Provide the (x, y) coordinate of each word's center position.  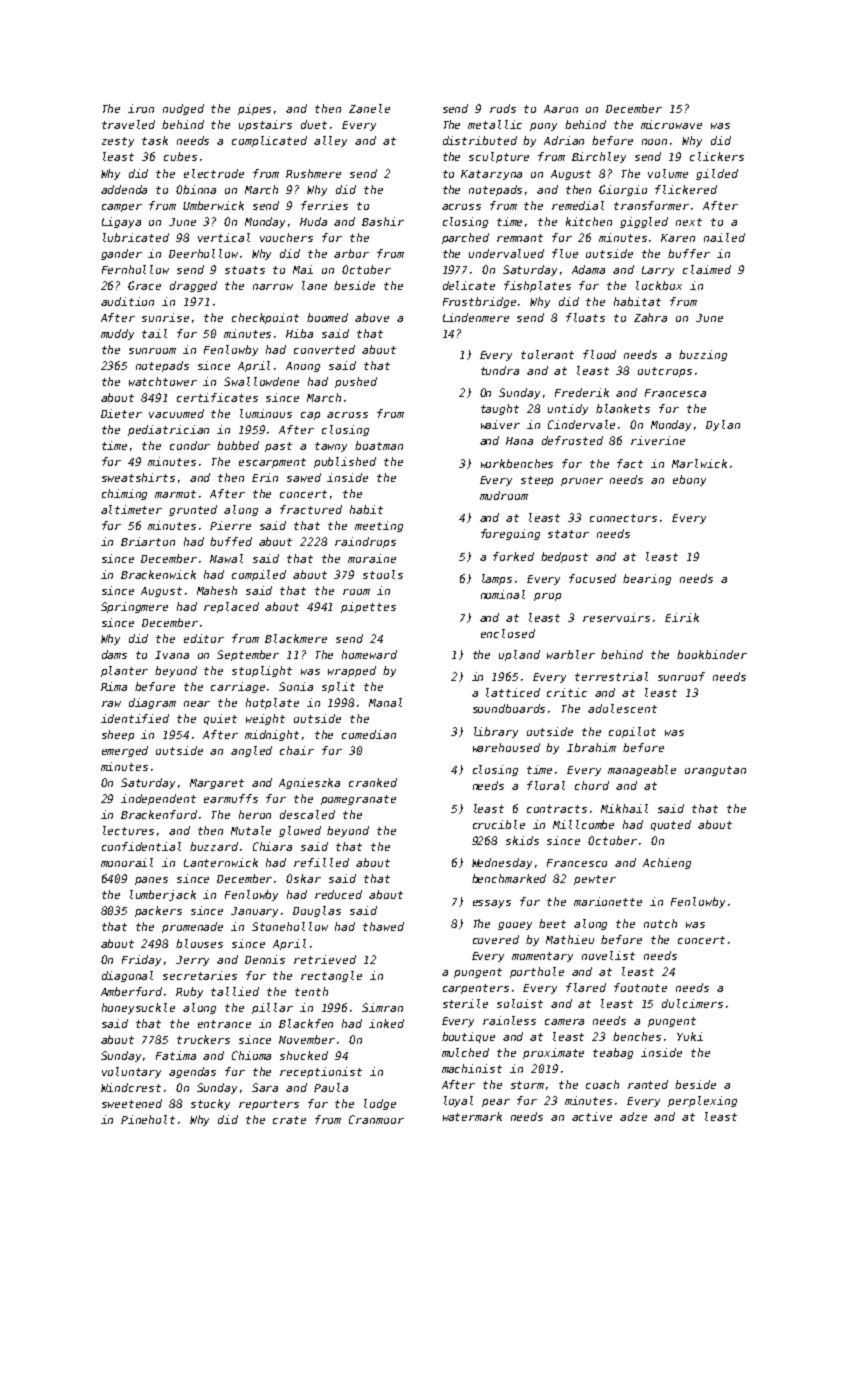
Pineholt (148, 1119)
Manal (385, 702)
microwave (671, 124)
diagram (152, 703)
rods (503, 108)
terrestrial (611, 676)
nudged (183, 109)
